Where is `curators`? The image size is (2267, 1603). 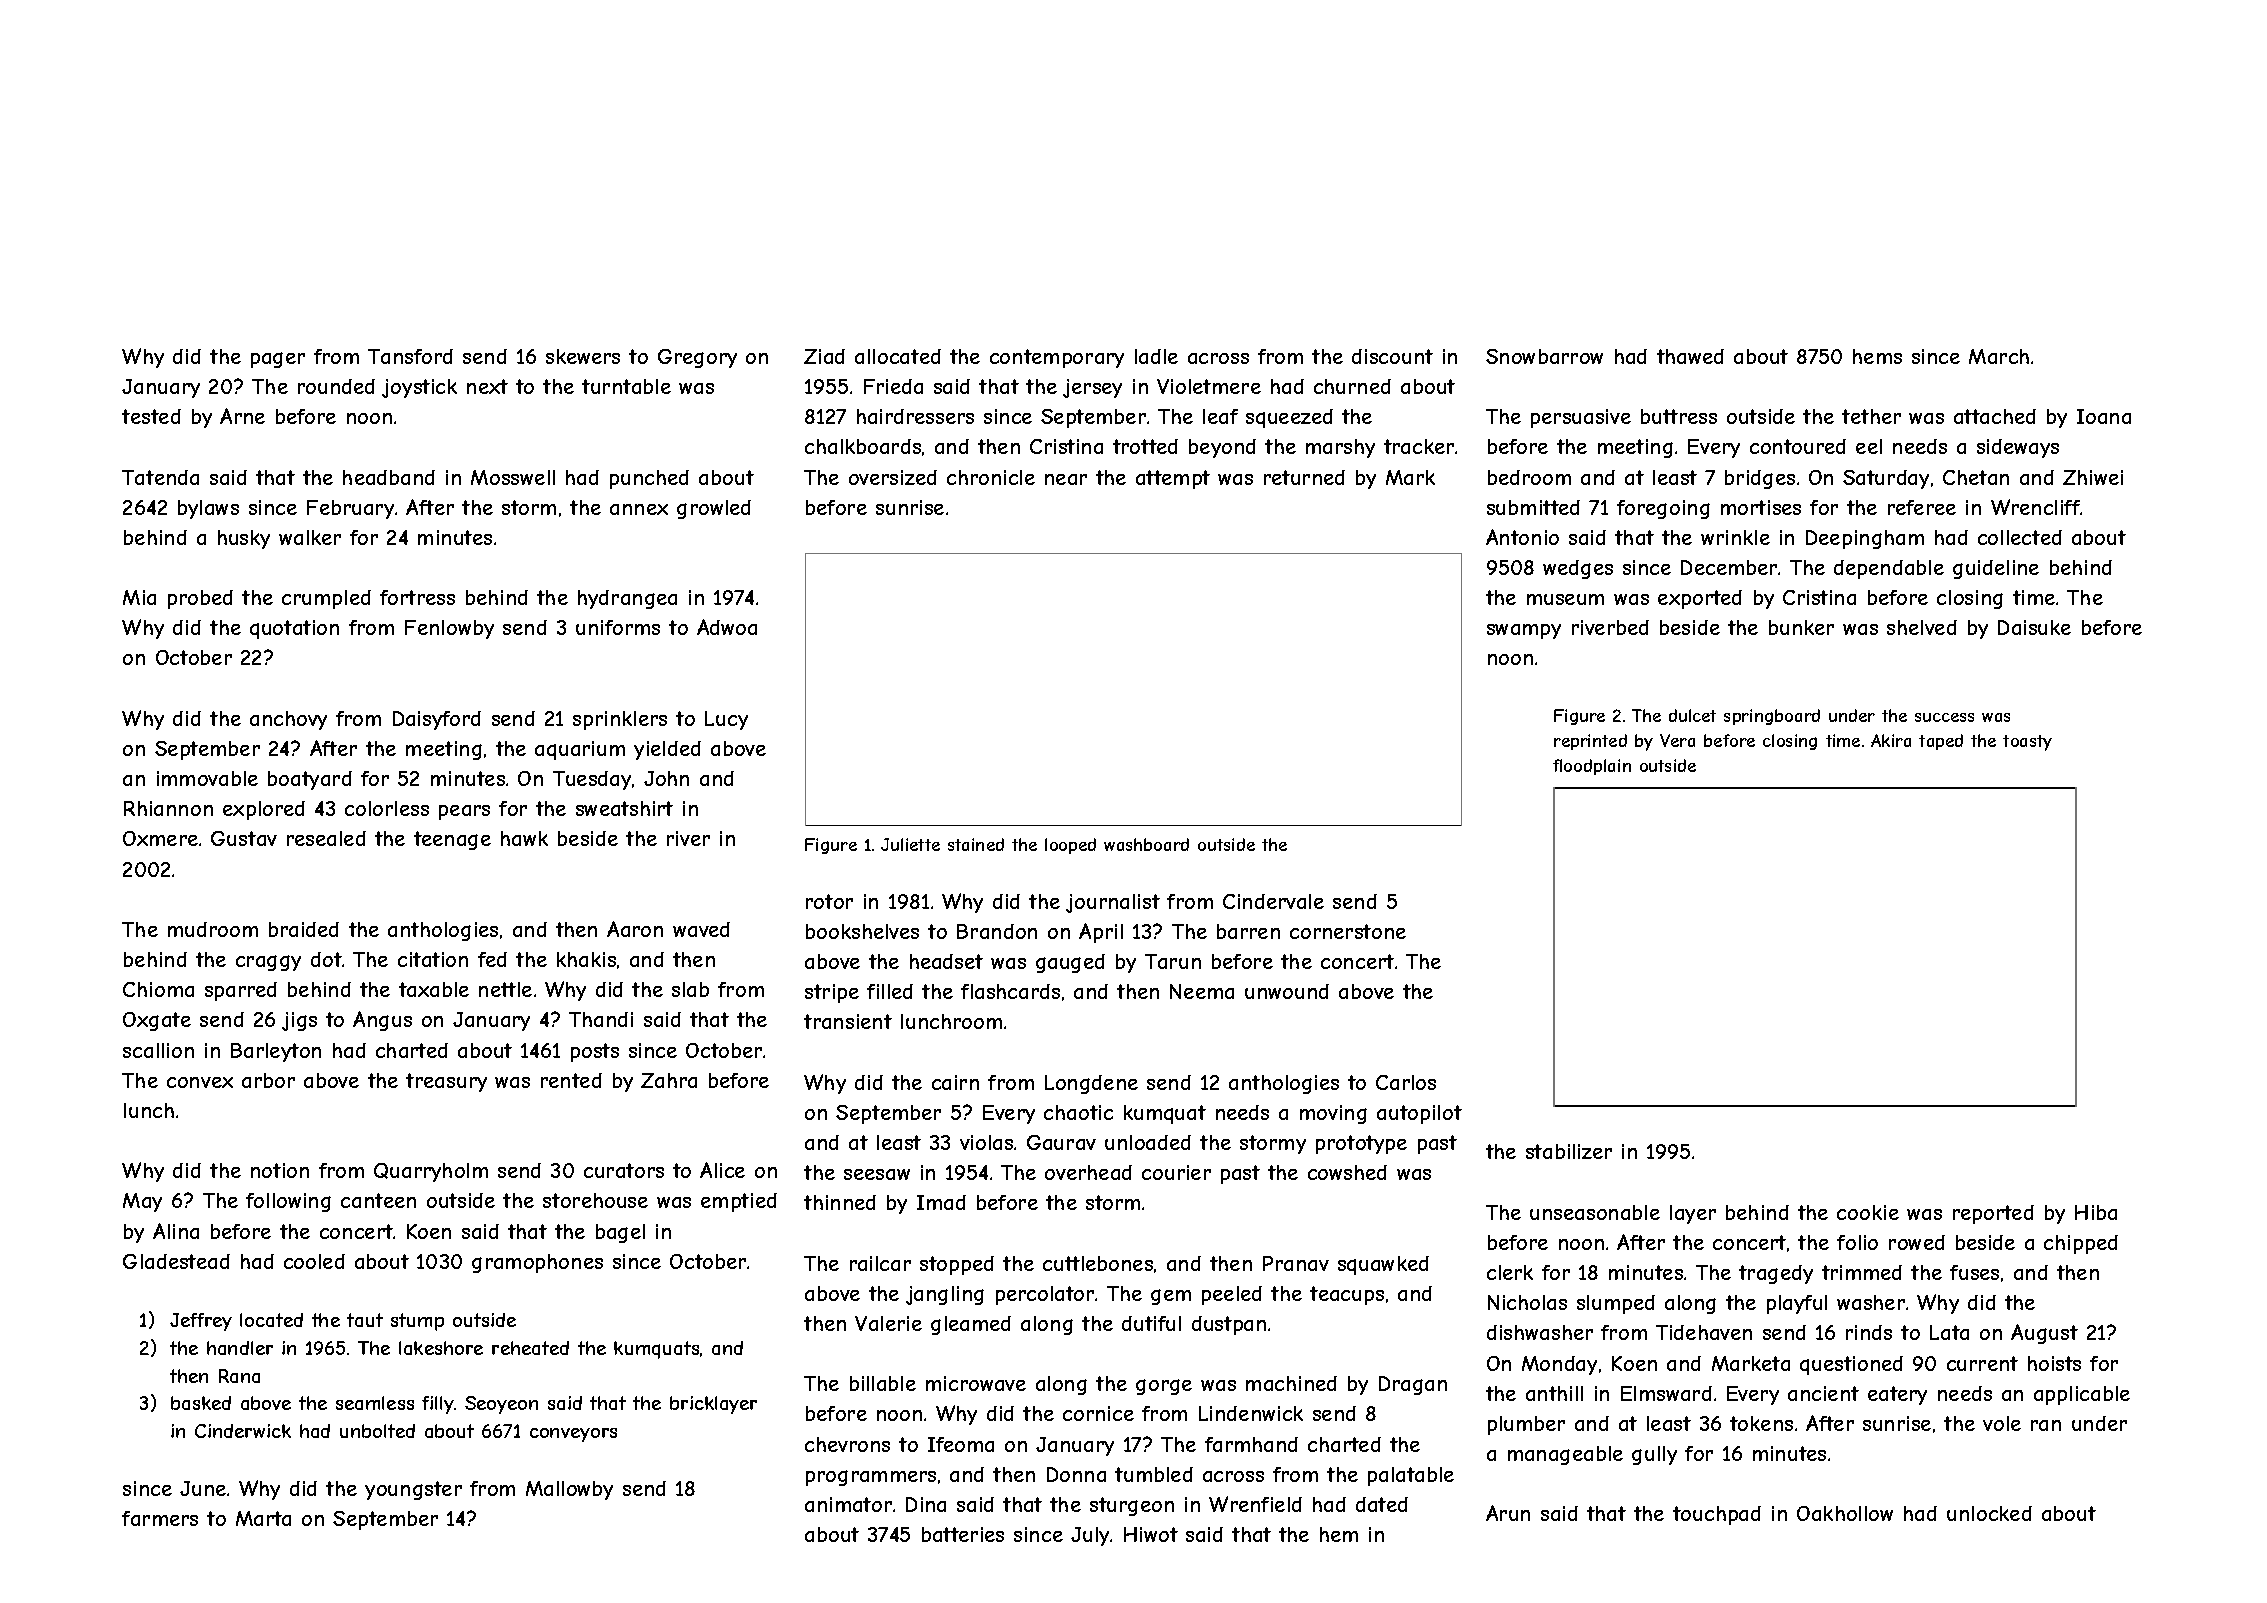
curators is located at coordinates (624, 1170).
